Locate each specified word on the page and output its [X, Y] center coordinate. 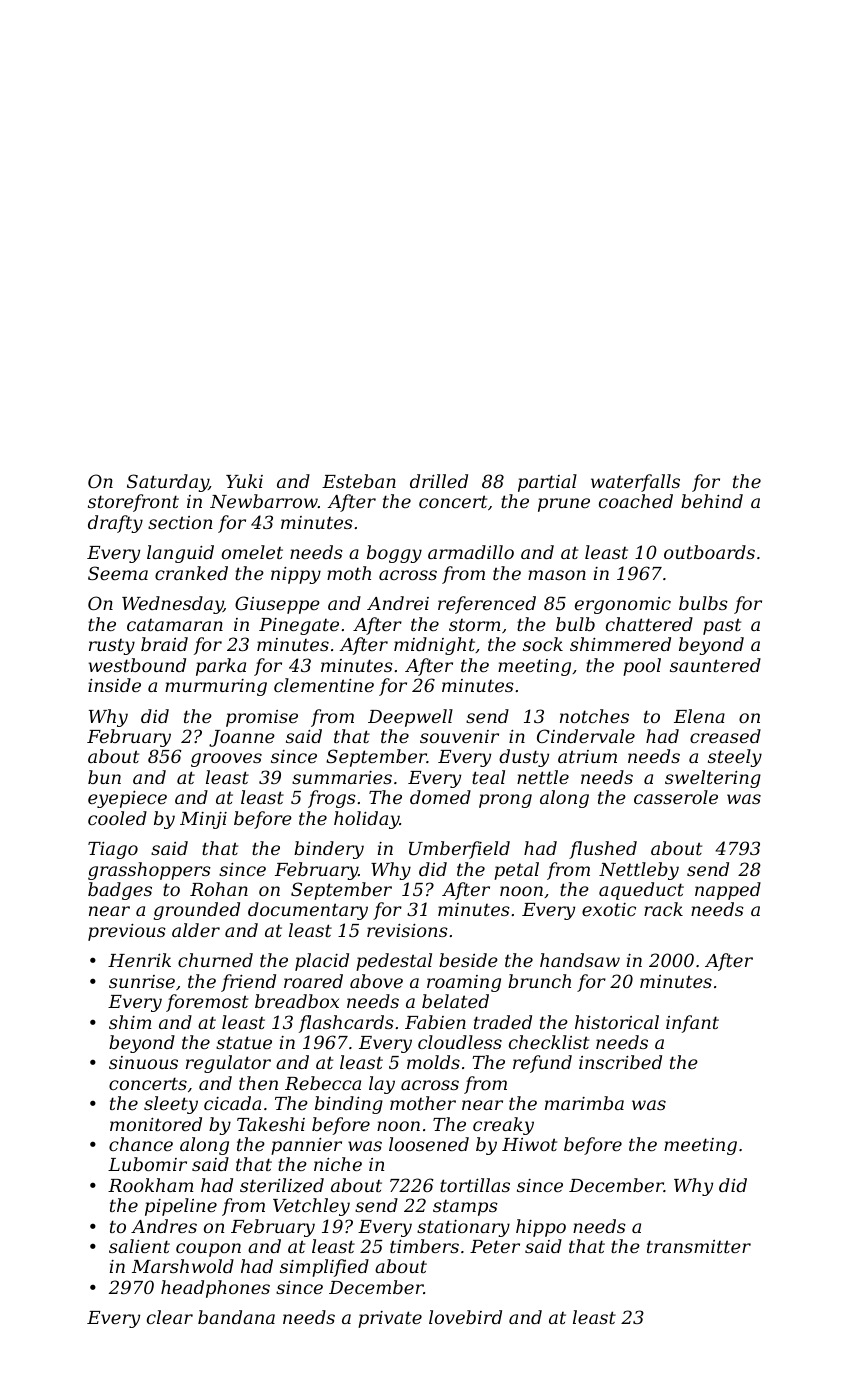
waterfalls [635, 483]
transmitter [699, 1246]
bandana [236, 1317]
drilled [439, 481]
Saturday [168, 483]
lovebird [465, 1317]
